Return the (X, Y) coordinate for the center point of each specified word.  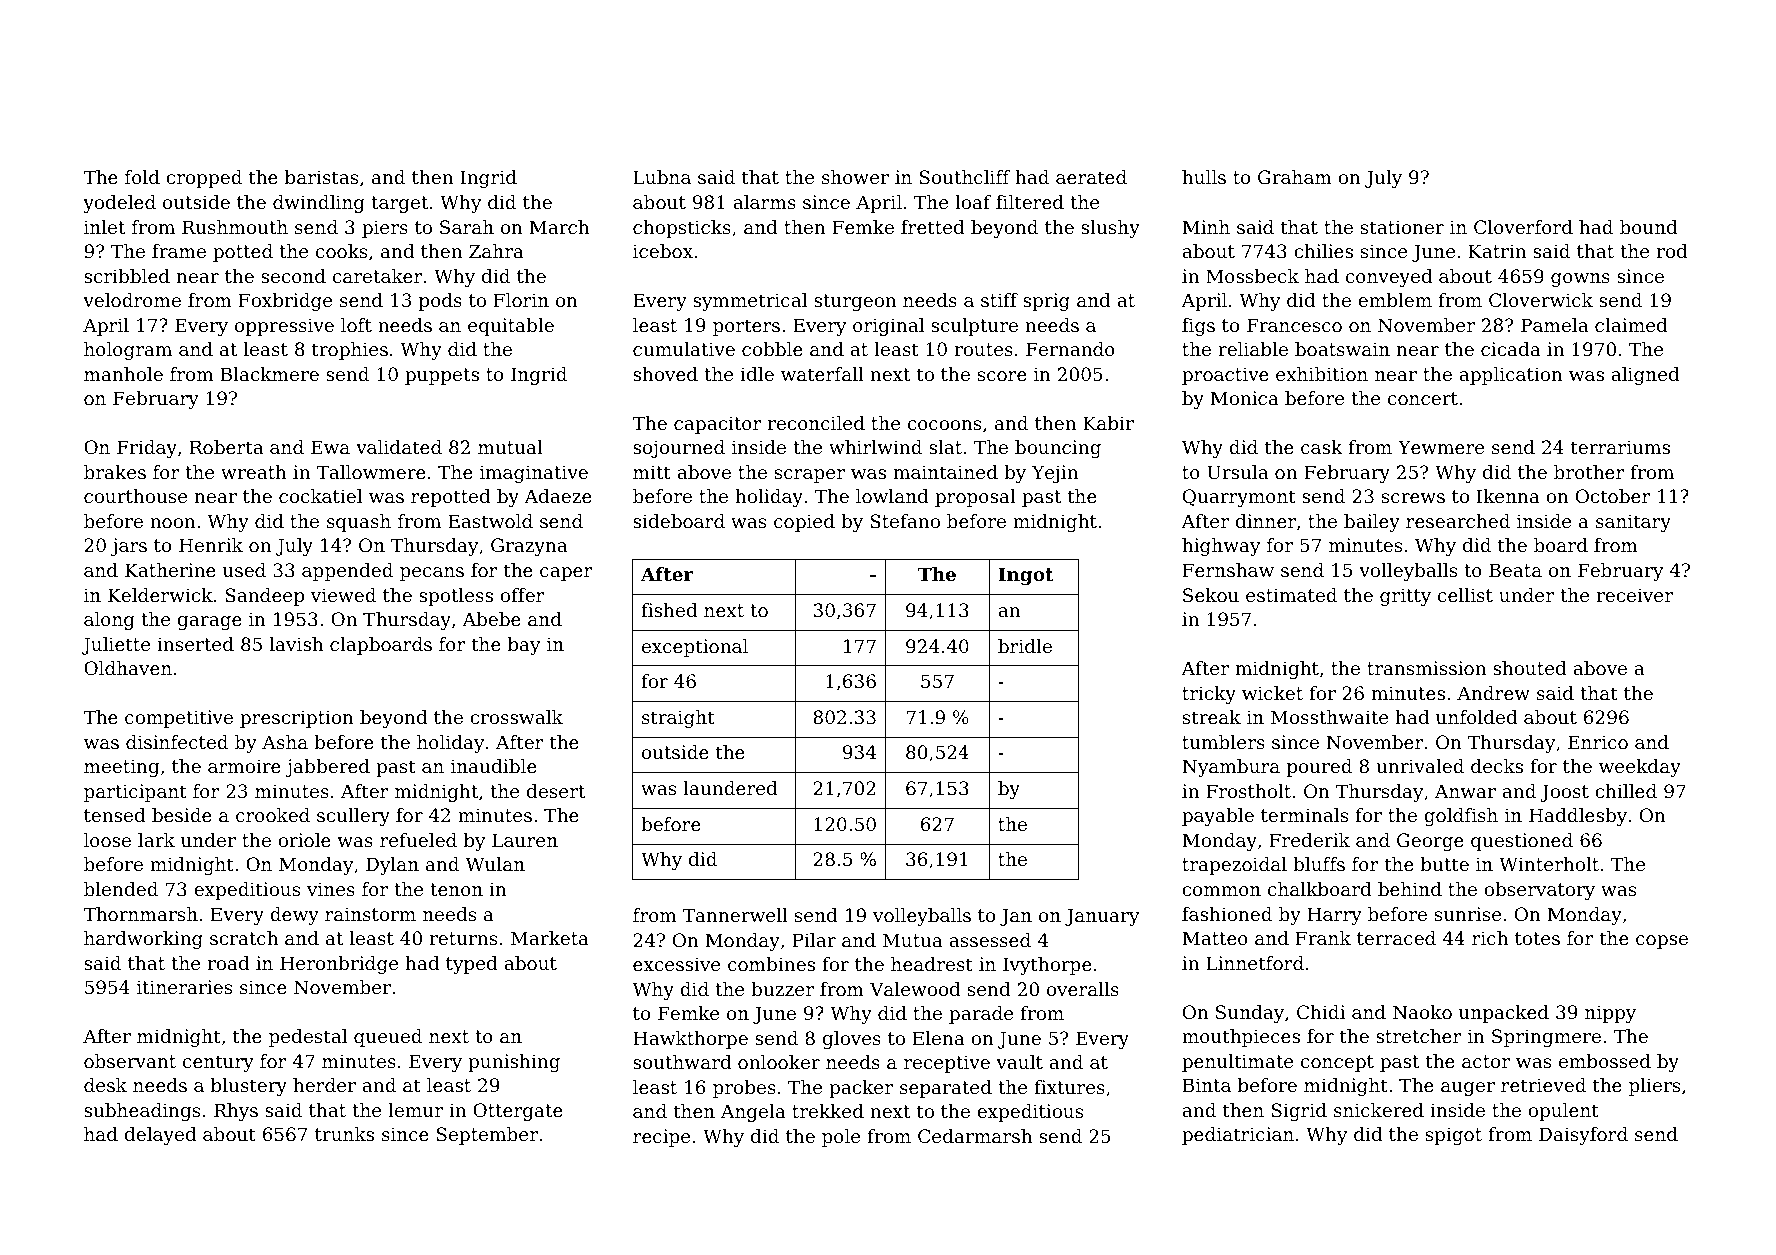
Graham (1295, 177)
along (109, 621)
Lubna (662, 177)
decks (1497, 766)
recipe (661, 1138)
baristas (321, 177)
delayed (161, 1136)
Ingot (1026, 576)
